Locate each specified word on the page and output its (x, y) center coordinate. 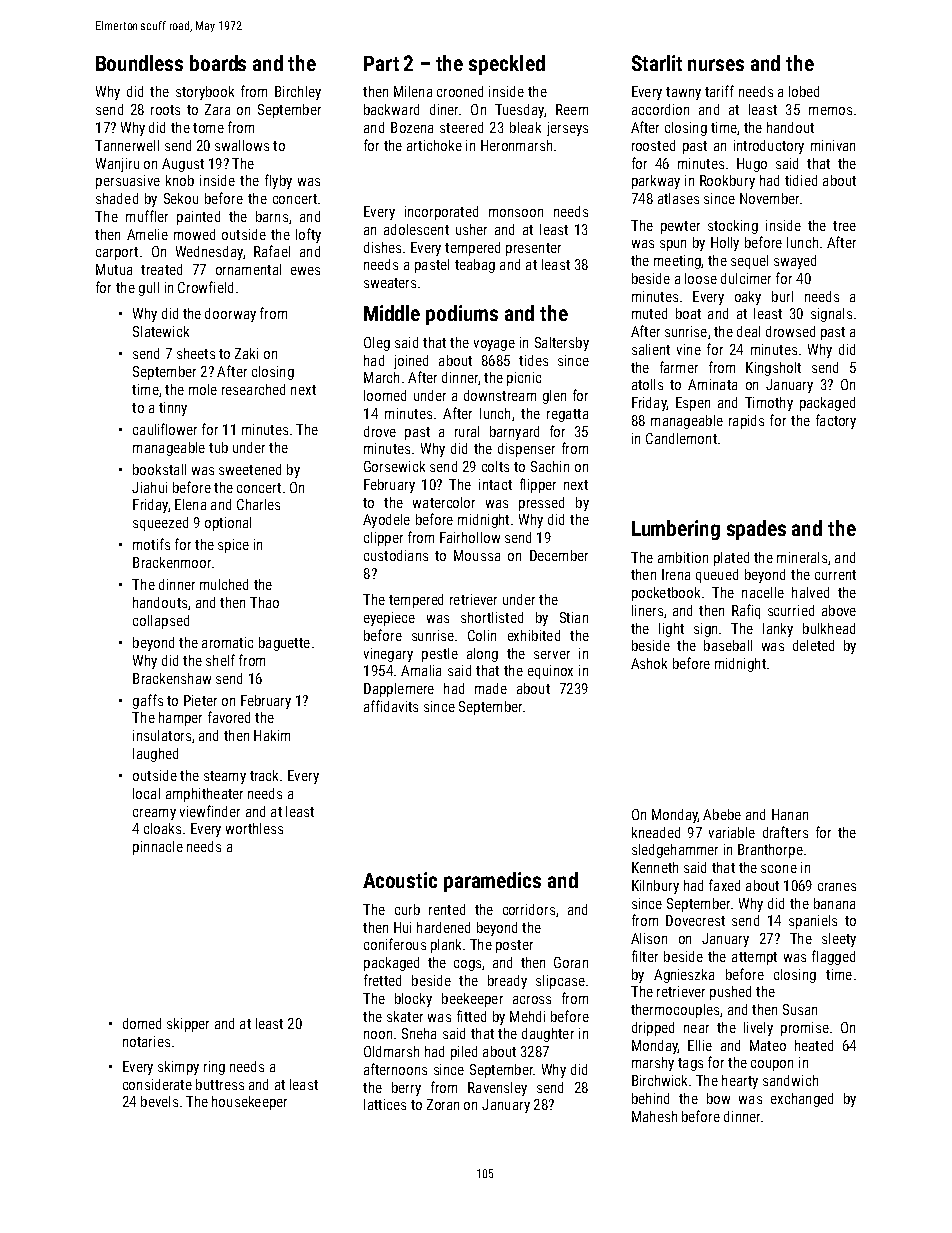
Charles (258, 504)
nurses (716, 65)
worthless (254, 828)
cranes (837, 887)
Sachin (550, 466)
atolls (647, 384)
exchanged (802, 1100)
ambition (683, 557)
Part (381, 63)
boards (218, 63)
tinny (173, 409)
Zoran (443, 1104)
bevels (159, 1101)
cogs (467, 965)
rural (467, 431)
